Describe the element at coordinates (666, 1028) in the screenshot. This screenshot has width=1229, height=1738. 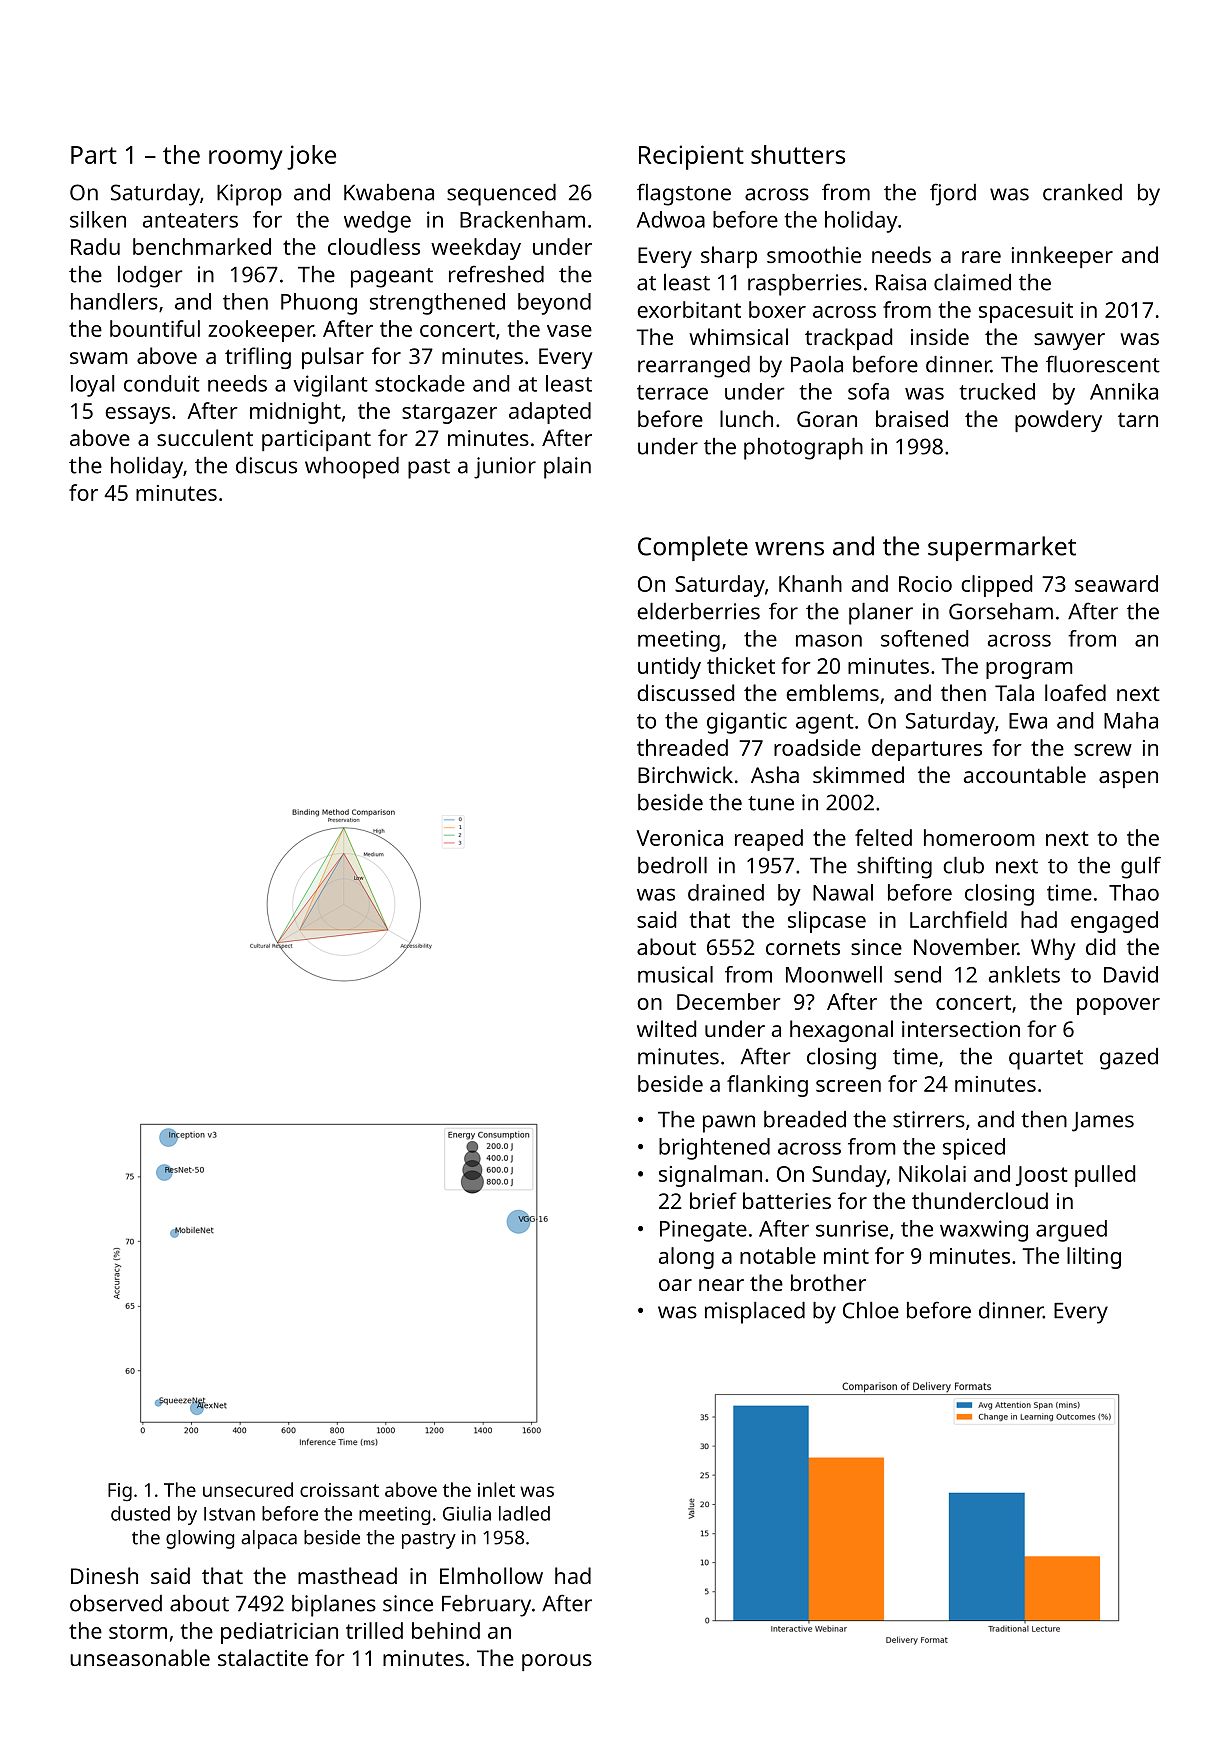
I see `wilted` at that location.
